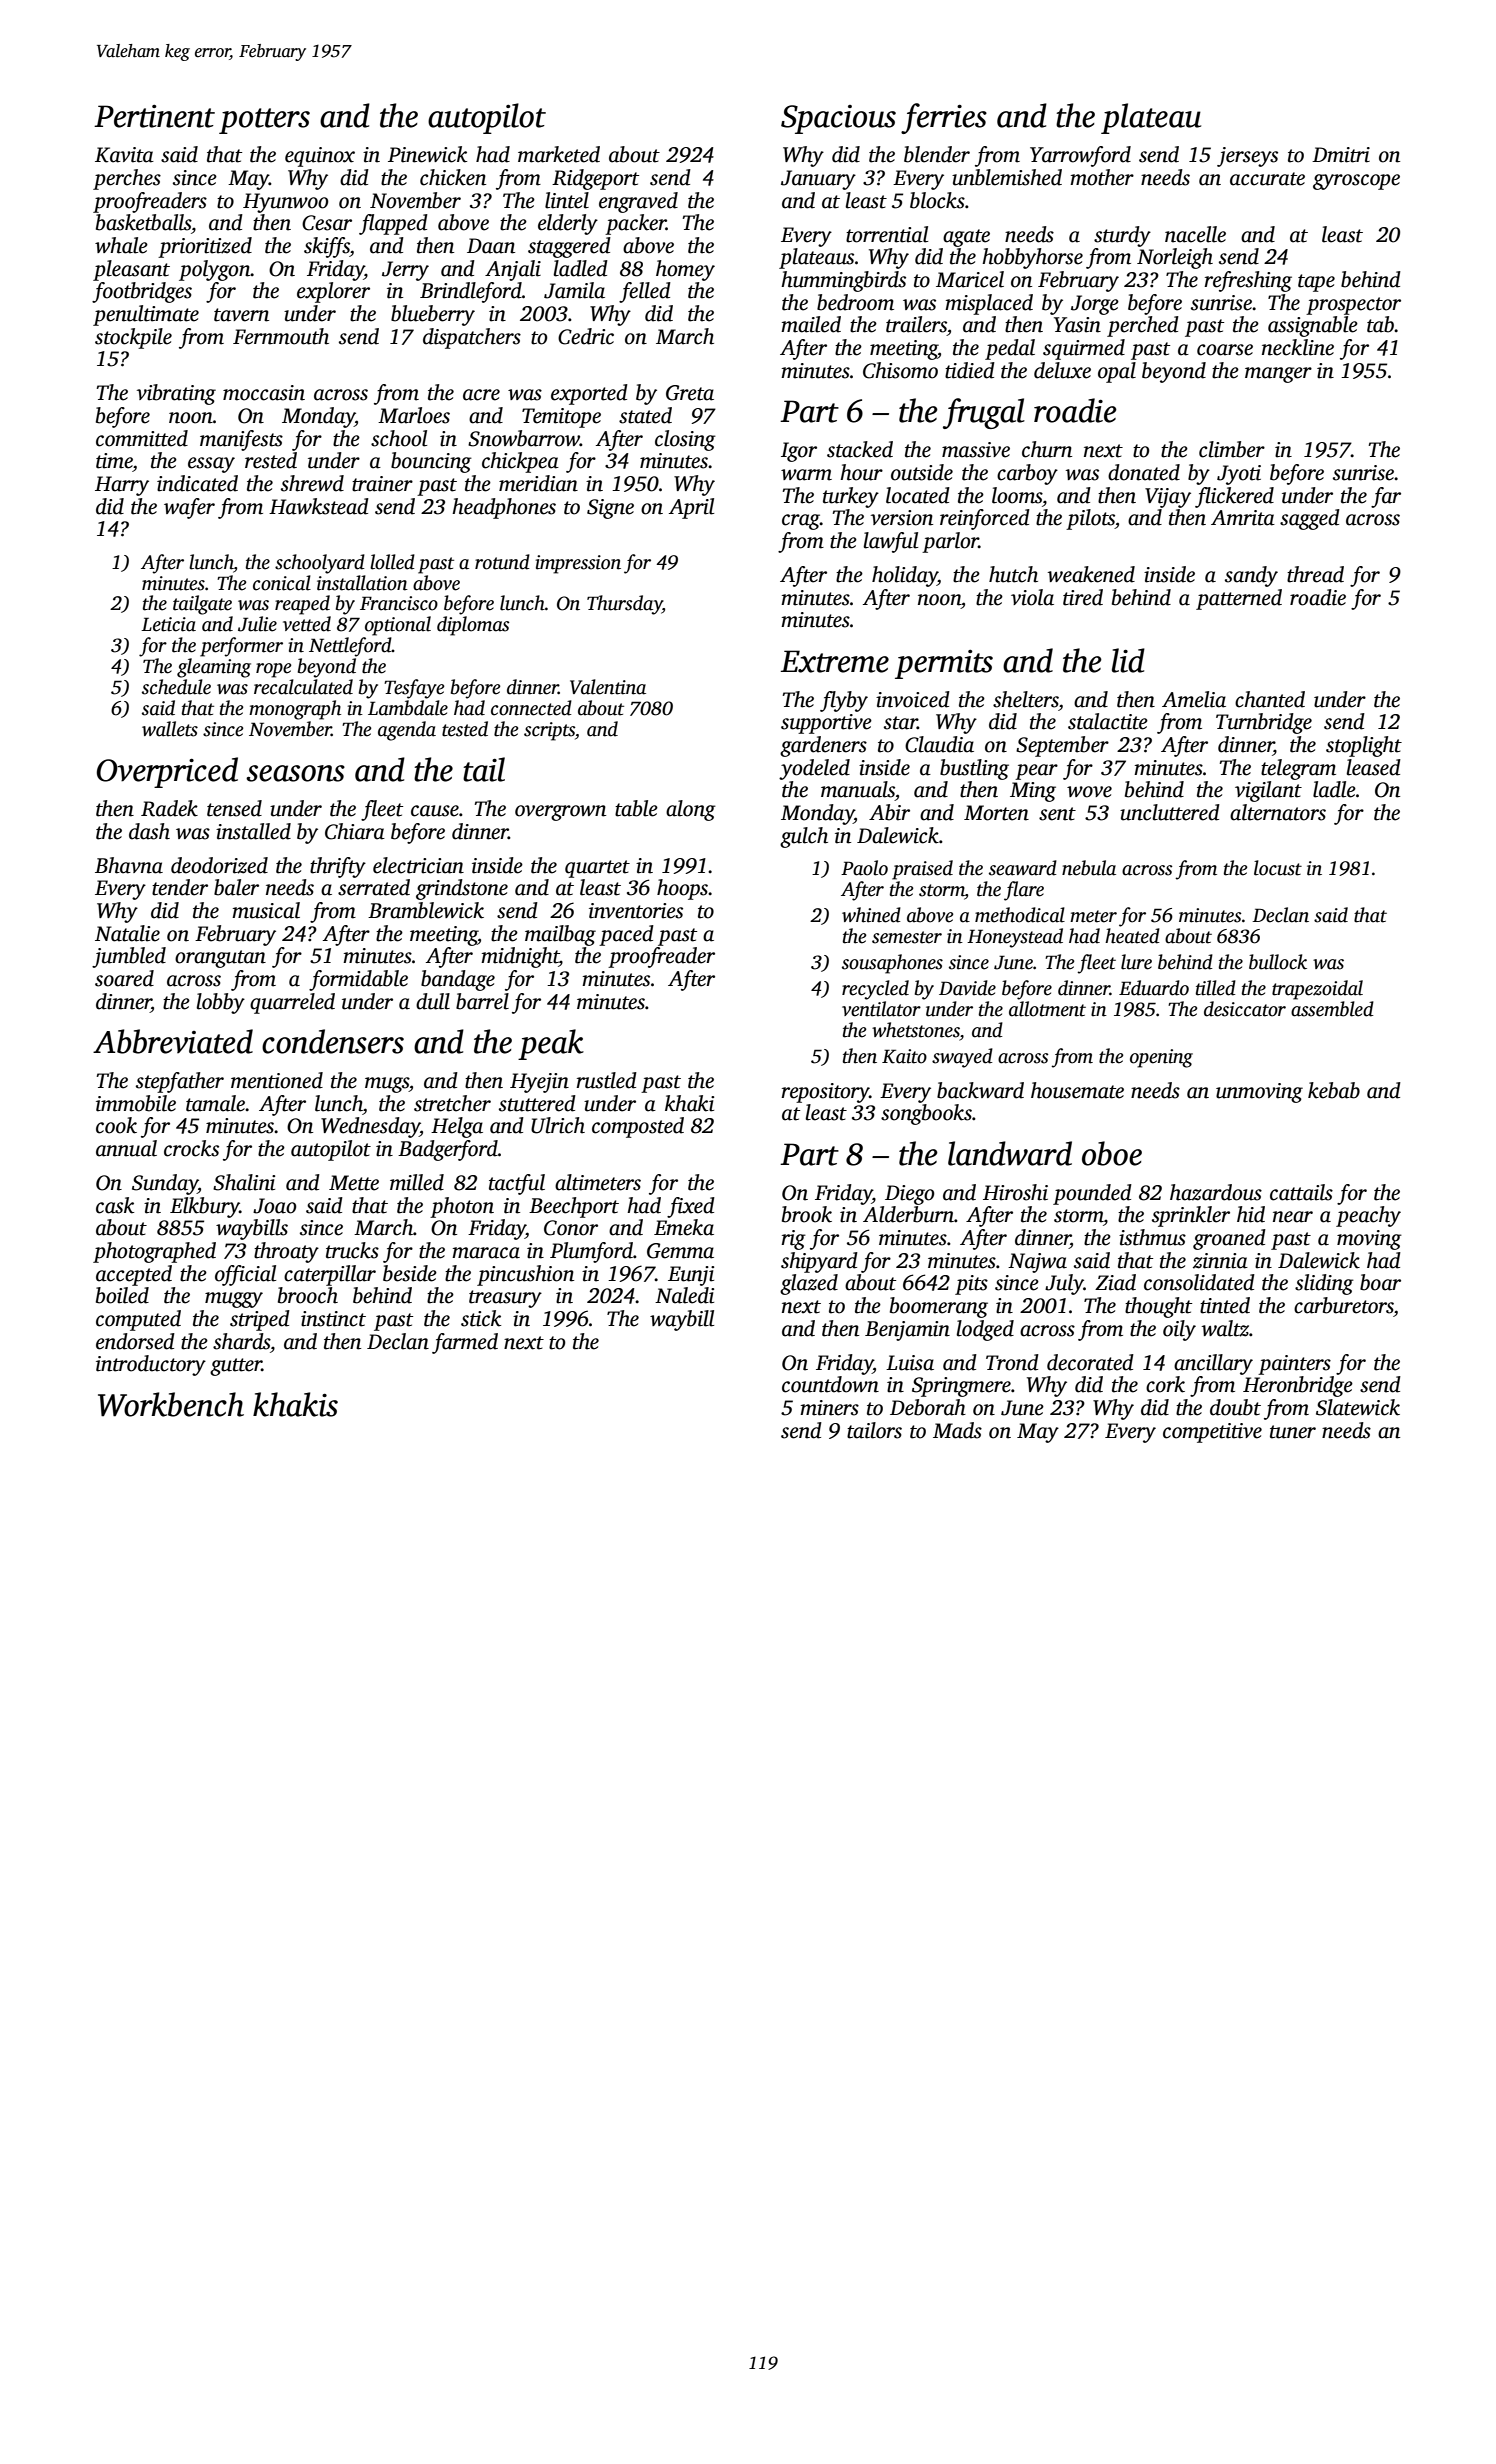  Describe the element at coordinates (131, 270) in the image. I see `pleasant` at that location.
